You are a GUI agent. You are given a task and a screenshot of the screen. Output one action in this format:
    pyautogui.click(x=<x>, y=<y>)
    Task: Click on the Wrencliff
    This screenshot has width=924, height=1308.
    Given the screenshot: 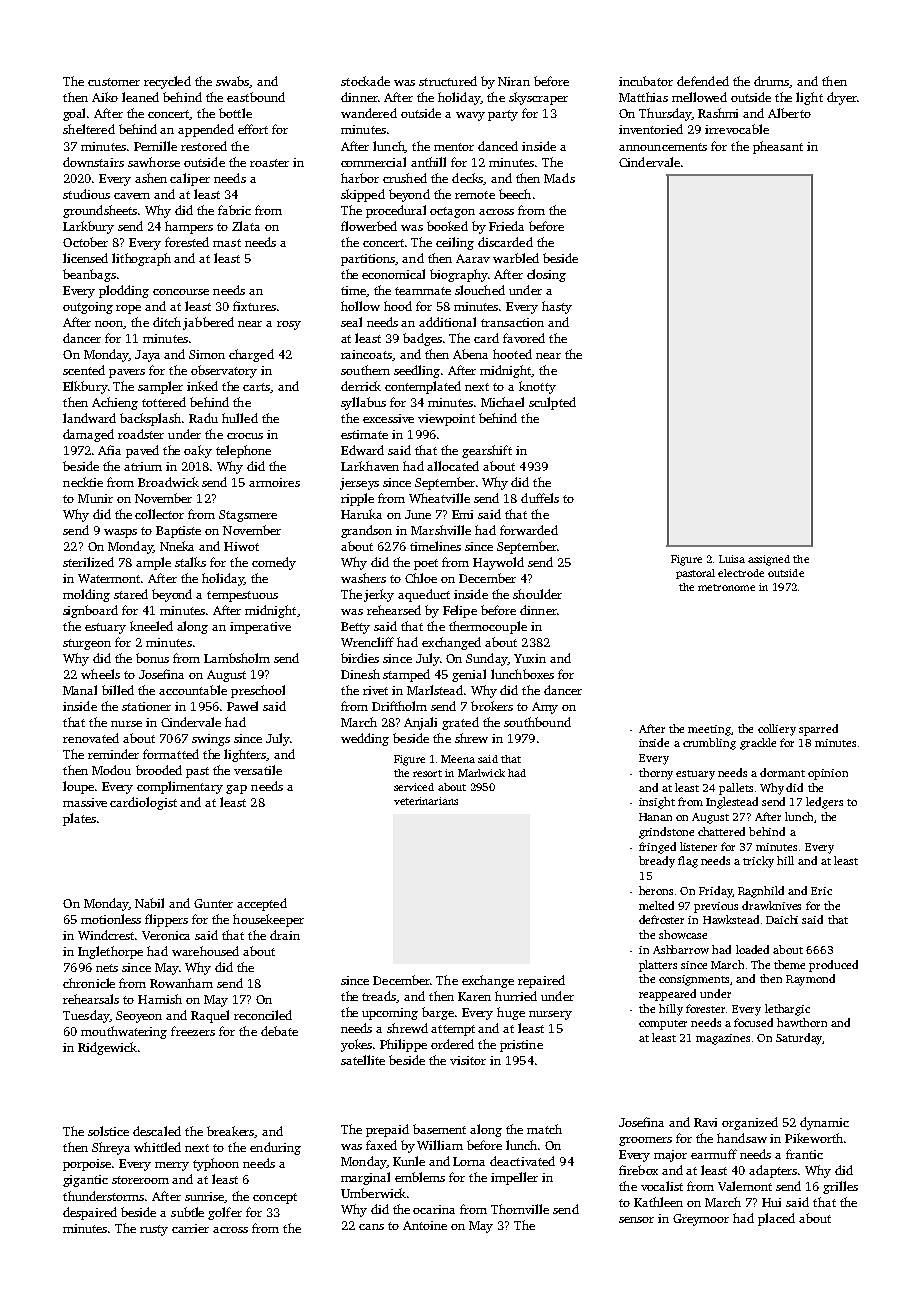 What is the action you would take?
    pyautogui.click(x=367, y=642)
